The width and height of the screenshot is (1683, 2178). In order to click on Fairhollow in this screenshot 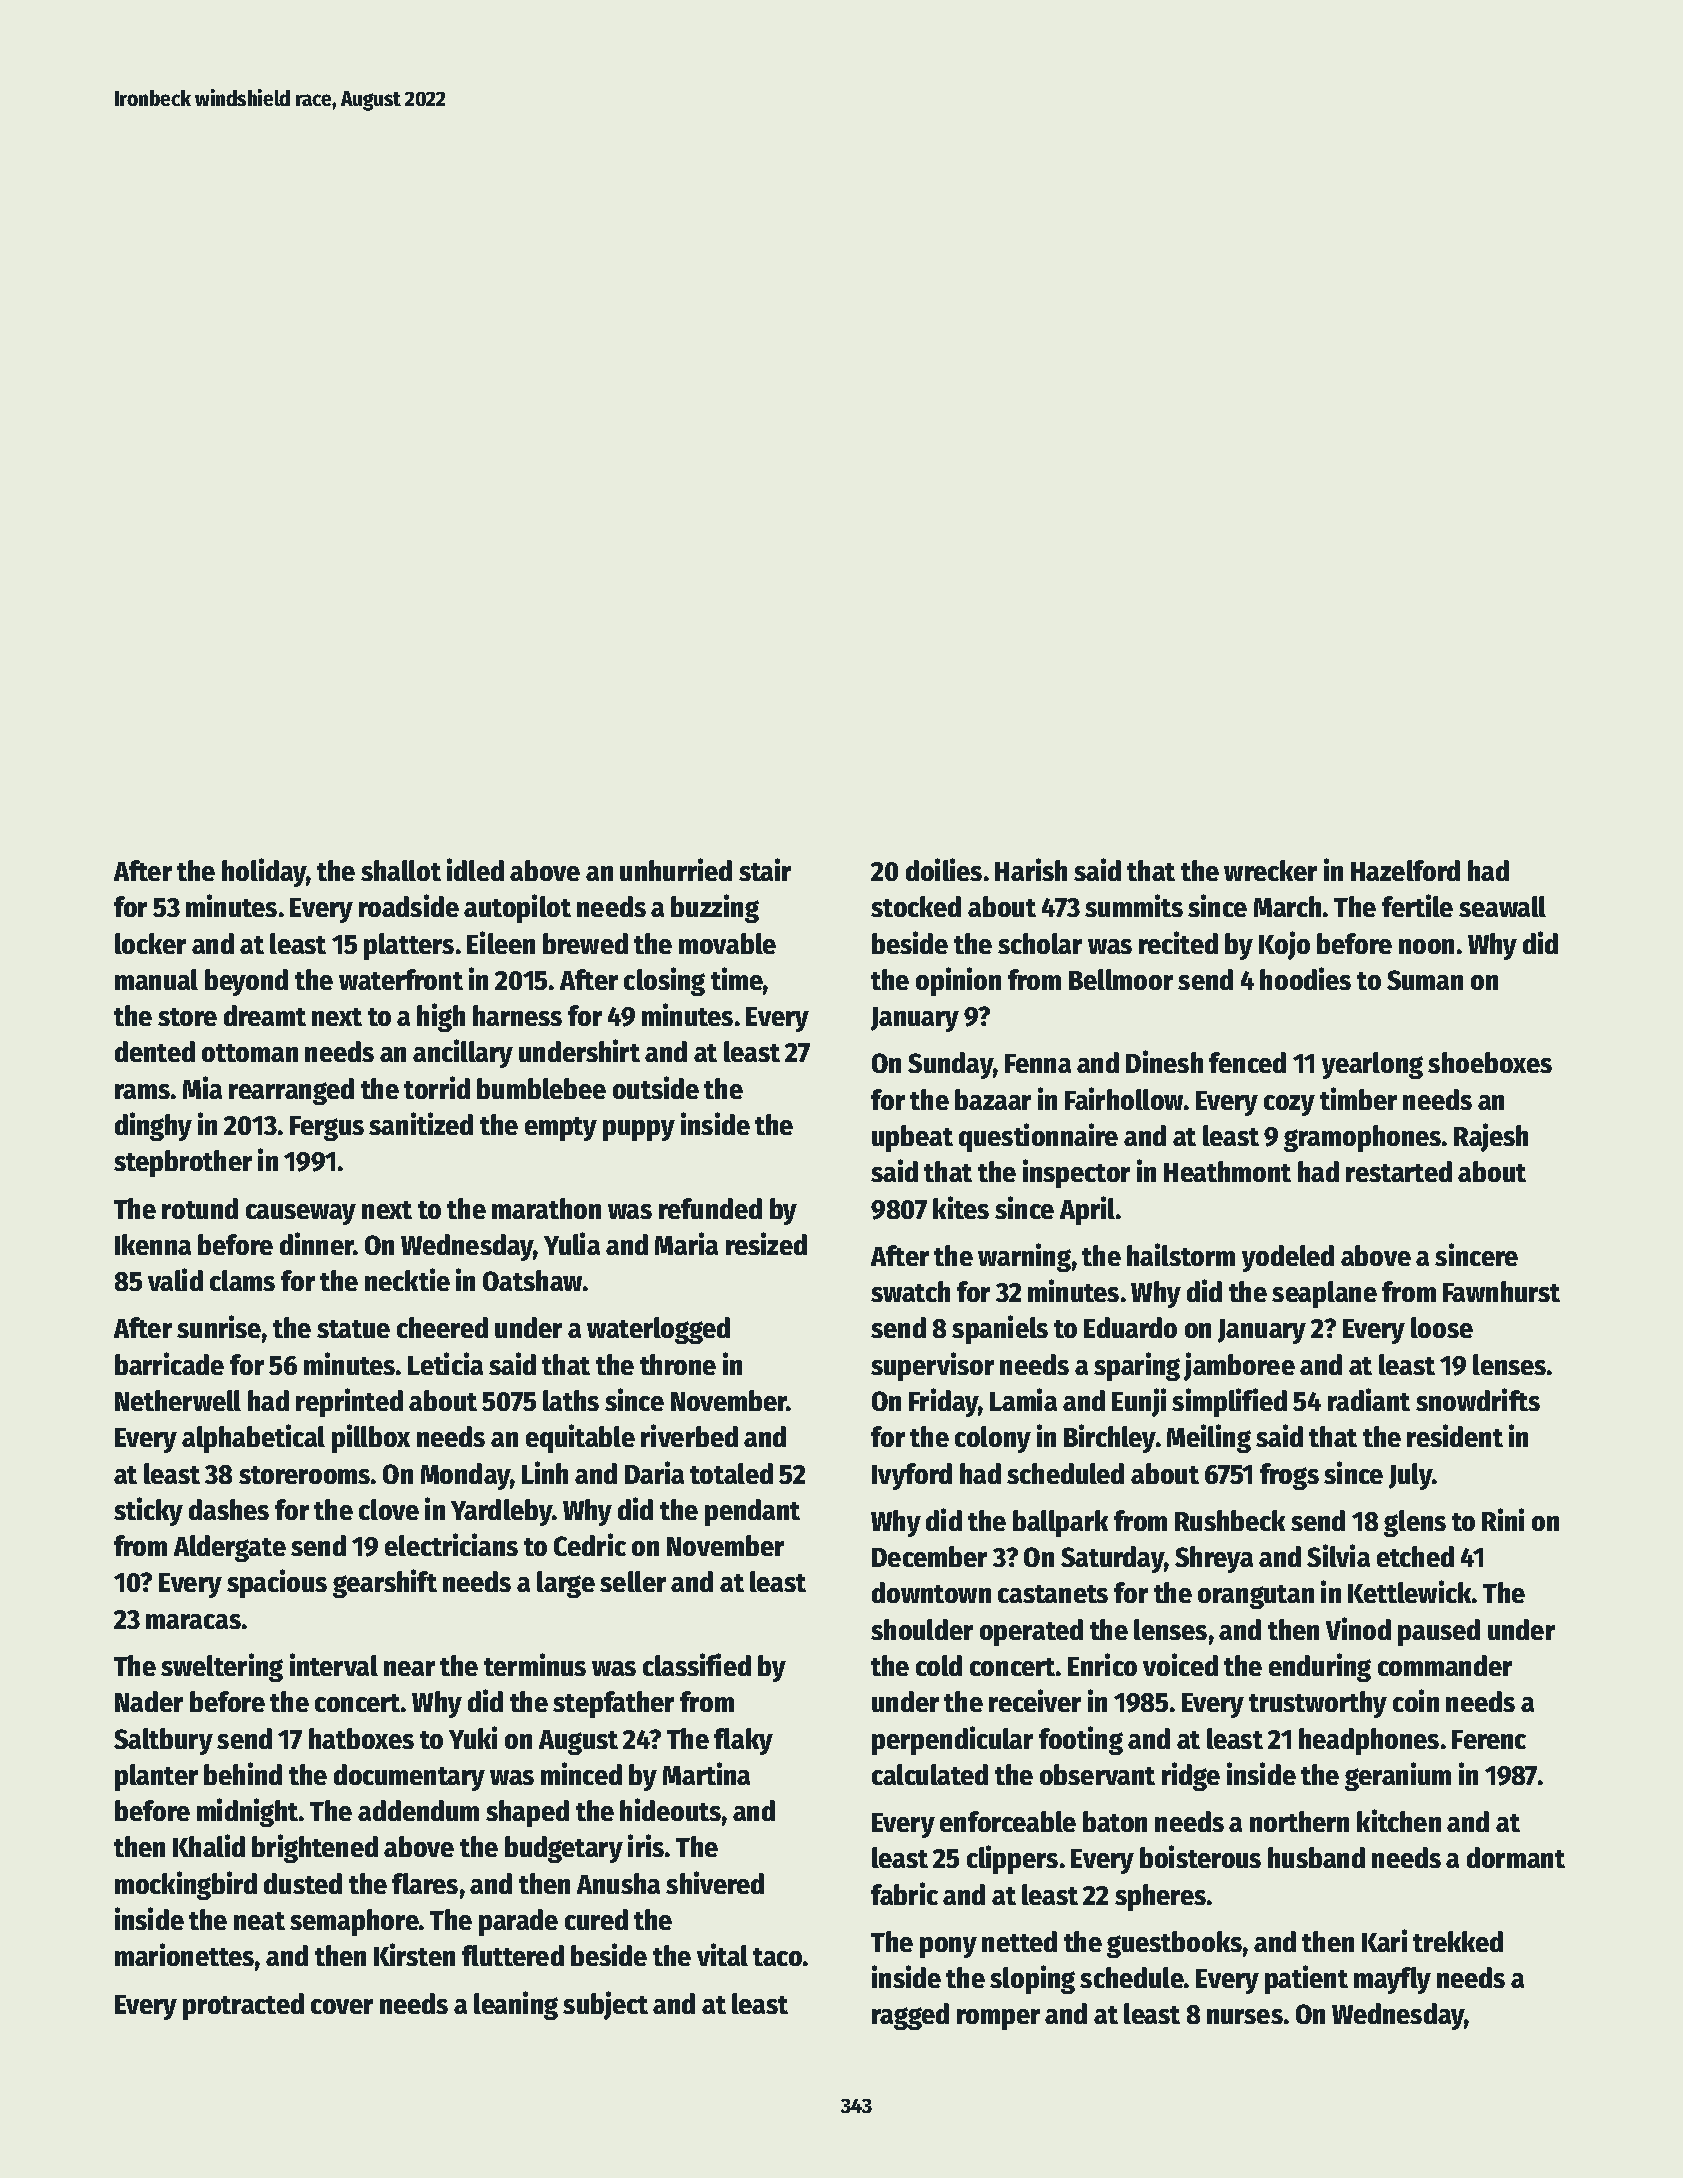, I will do `click(1124, 1098)`.
